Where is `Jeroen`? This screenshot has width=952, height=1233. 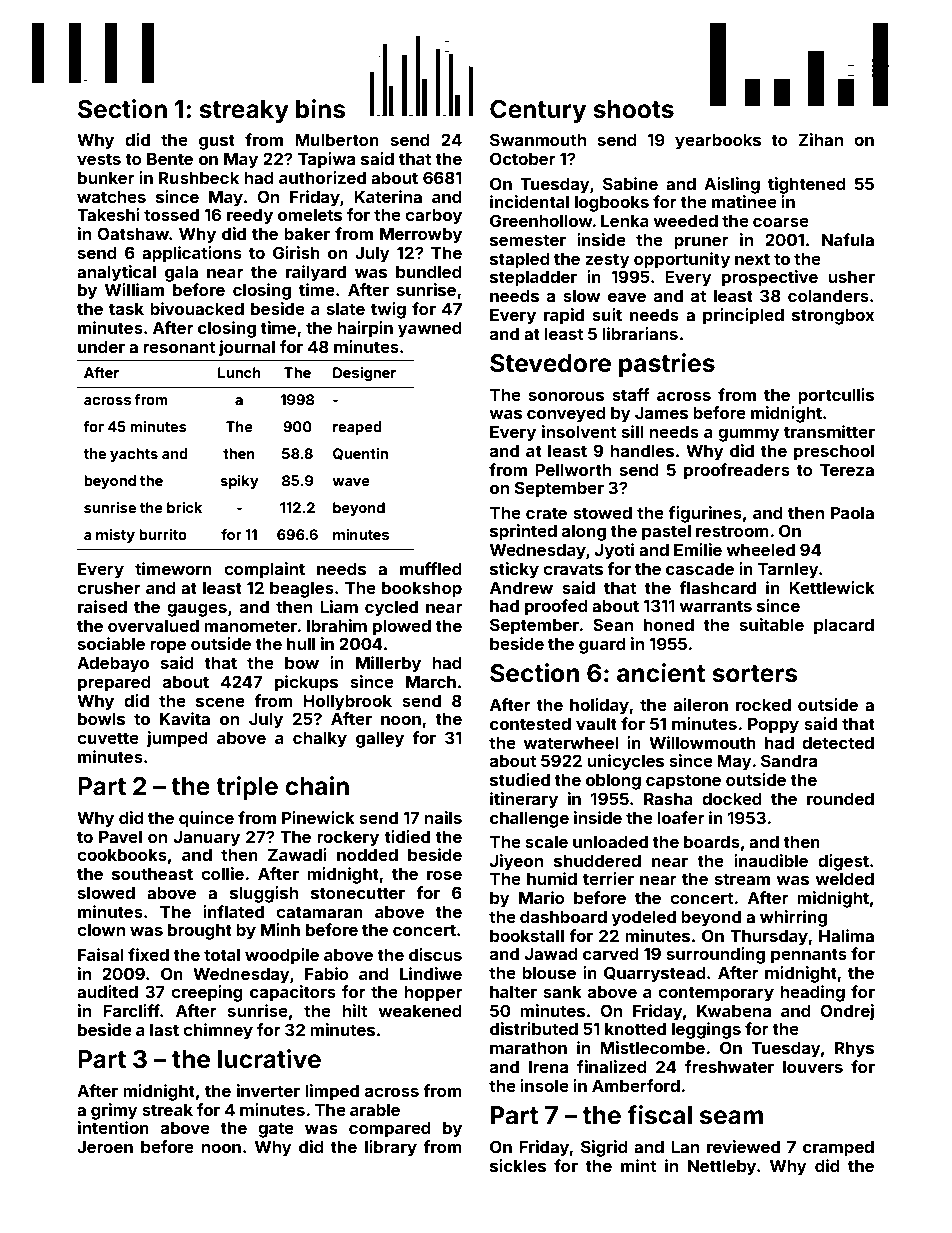
Jeroen is located at coordinates (105, 1147).
